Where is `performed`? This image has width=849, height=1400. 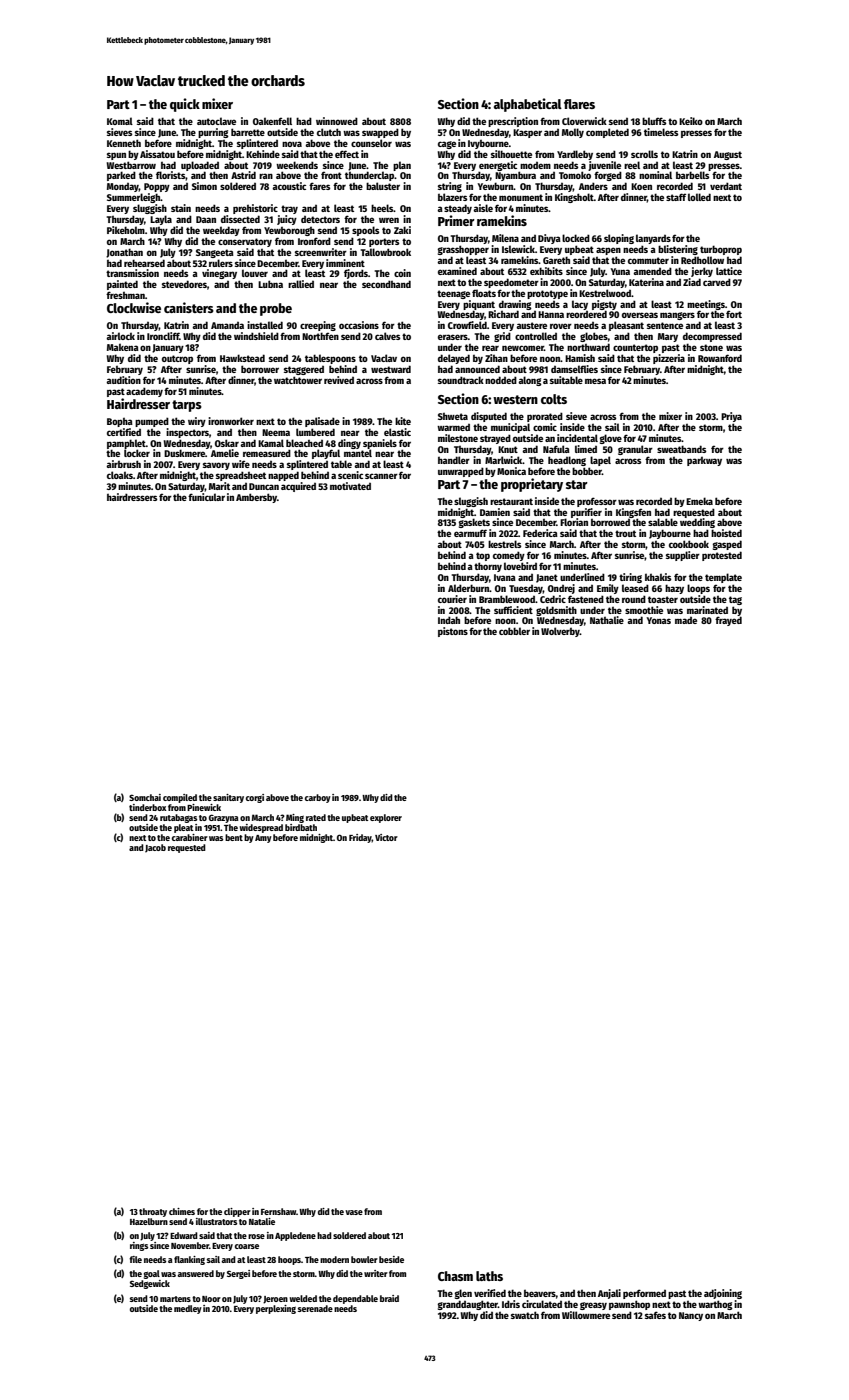
performed is located at coordinates (644, 1294).
